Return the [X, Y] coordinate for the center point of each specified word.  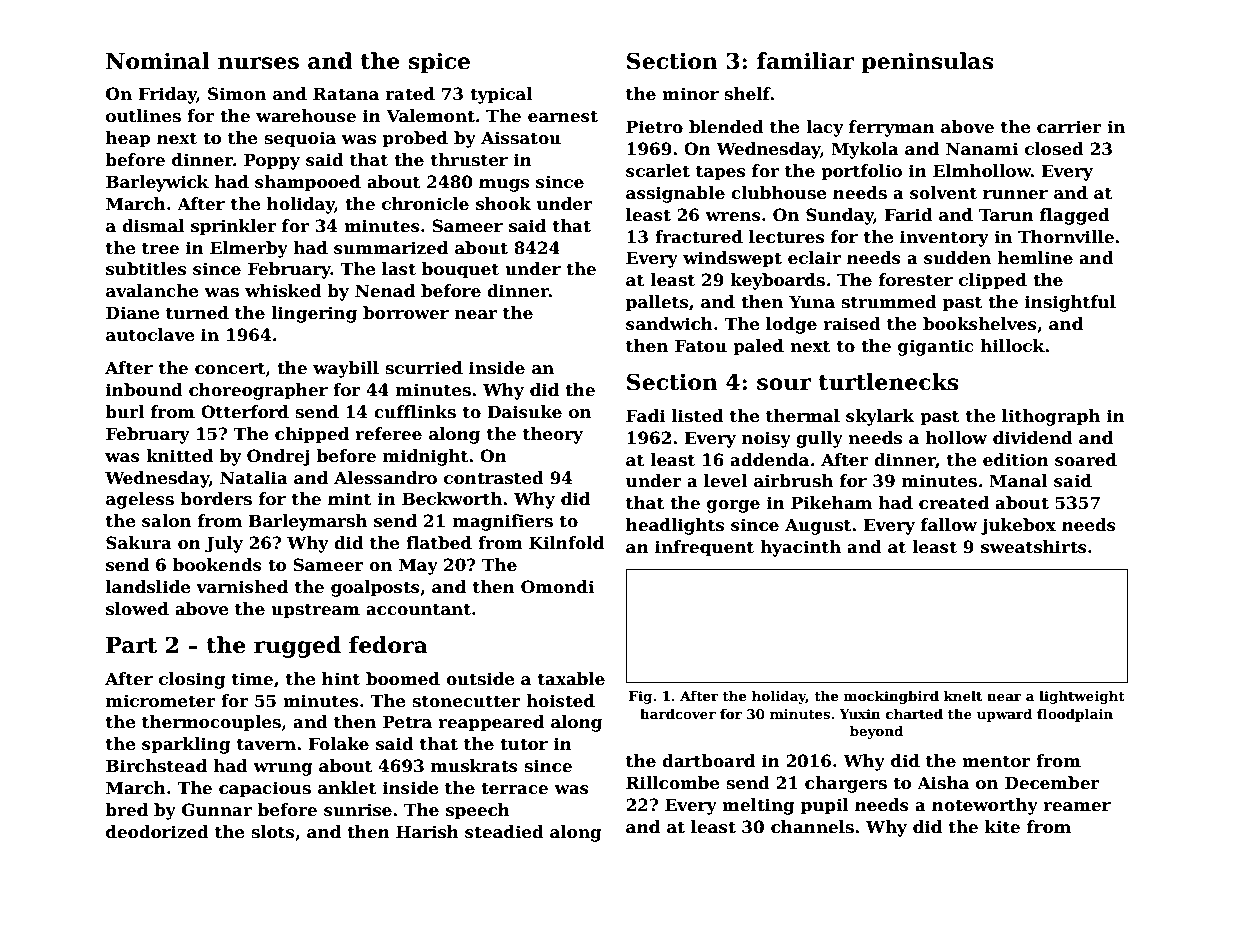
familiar [805, 61]
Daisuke [524, 412]
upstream [315, 611]
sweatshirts [1034, 547]
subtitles [146, 269]
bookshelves [979, 324]
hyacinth [800, 548]
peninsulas [927, 63]
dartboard [708, 761]
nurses [258, 63]
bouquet [460, 270]
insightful [1070, 303]
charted [914, 713]
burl [124, 412]
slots [272, 832]
